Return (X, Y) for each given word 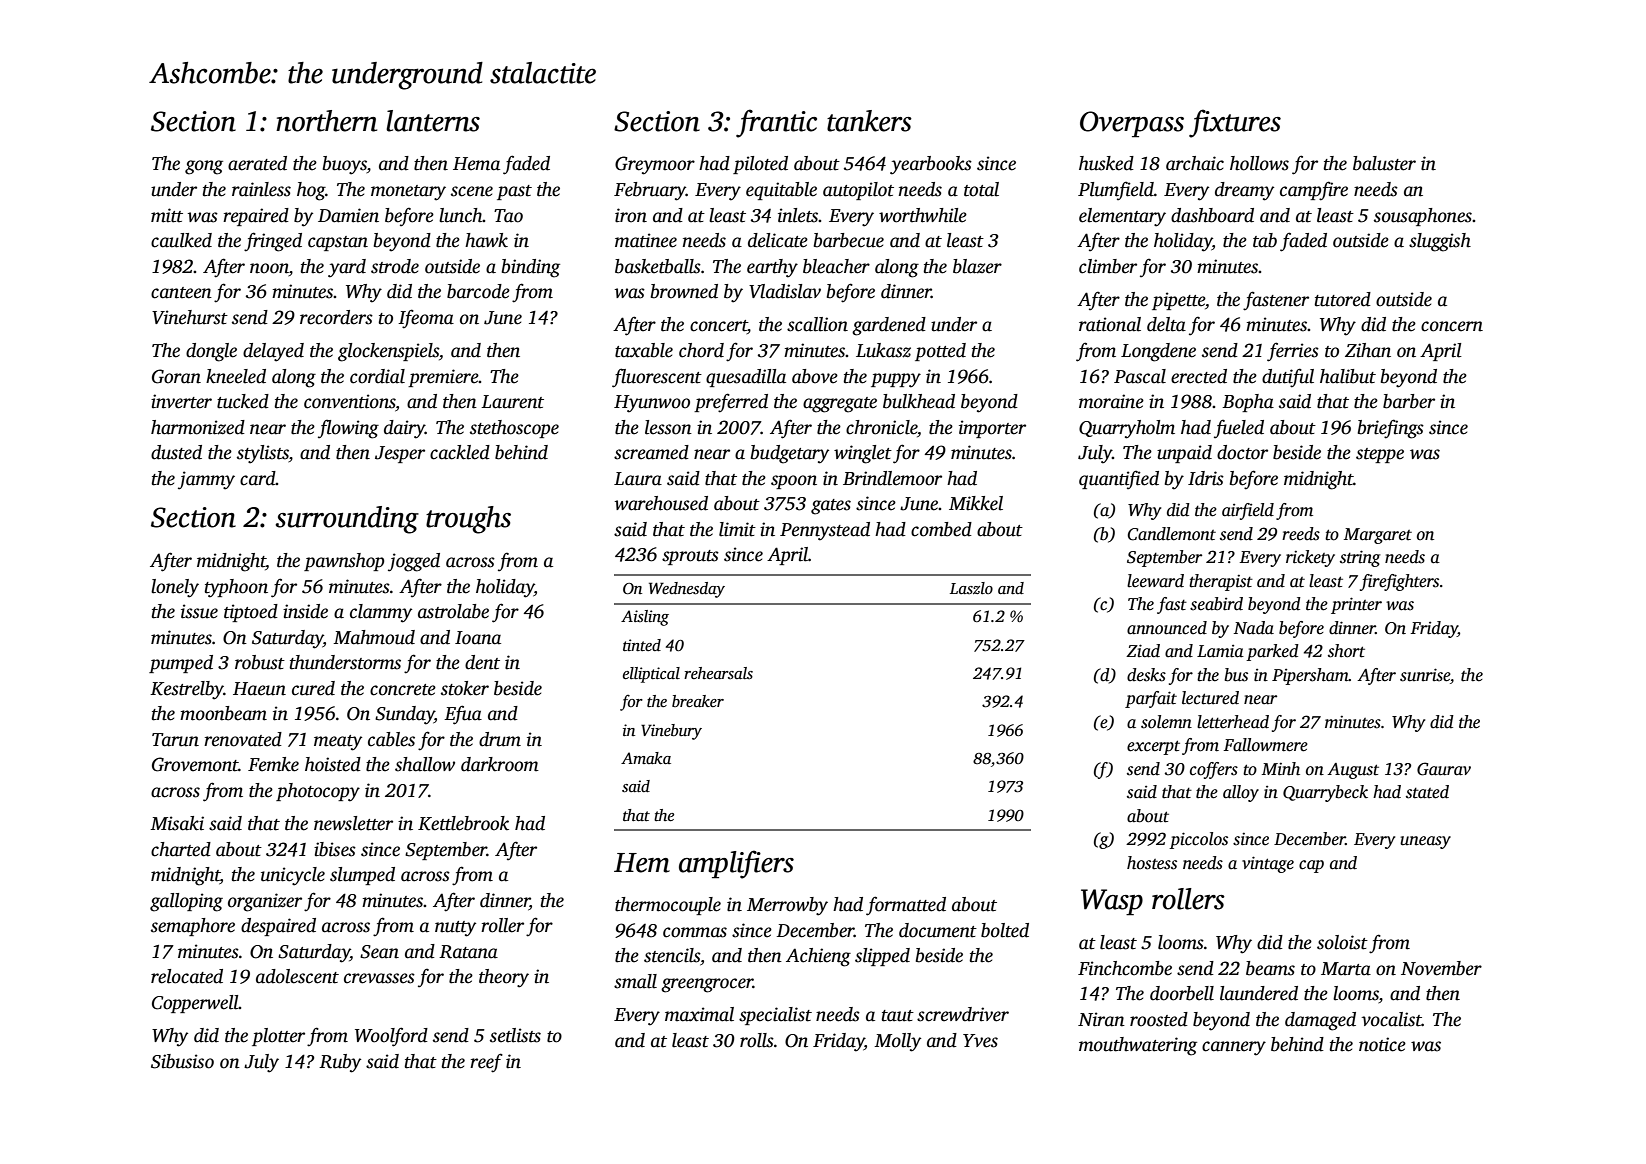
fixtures (1235, 123)
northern (326, 121)
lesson (668, 427)
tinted (642, 645)
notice (1382, 1044)
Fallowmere (1265, 745)
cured (313, 688)
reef (486, 1063)
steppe (1380, 455)
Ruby (340, 1063)
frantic (776, 123)
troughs (468, 520)
